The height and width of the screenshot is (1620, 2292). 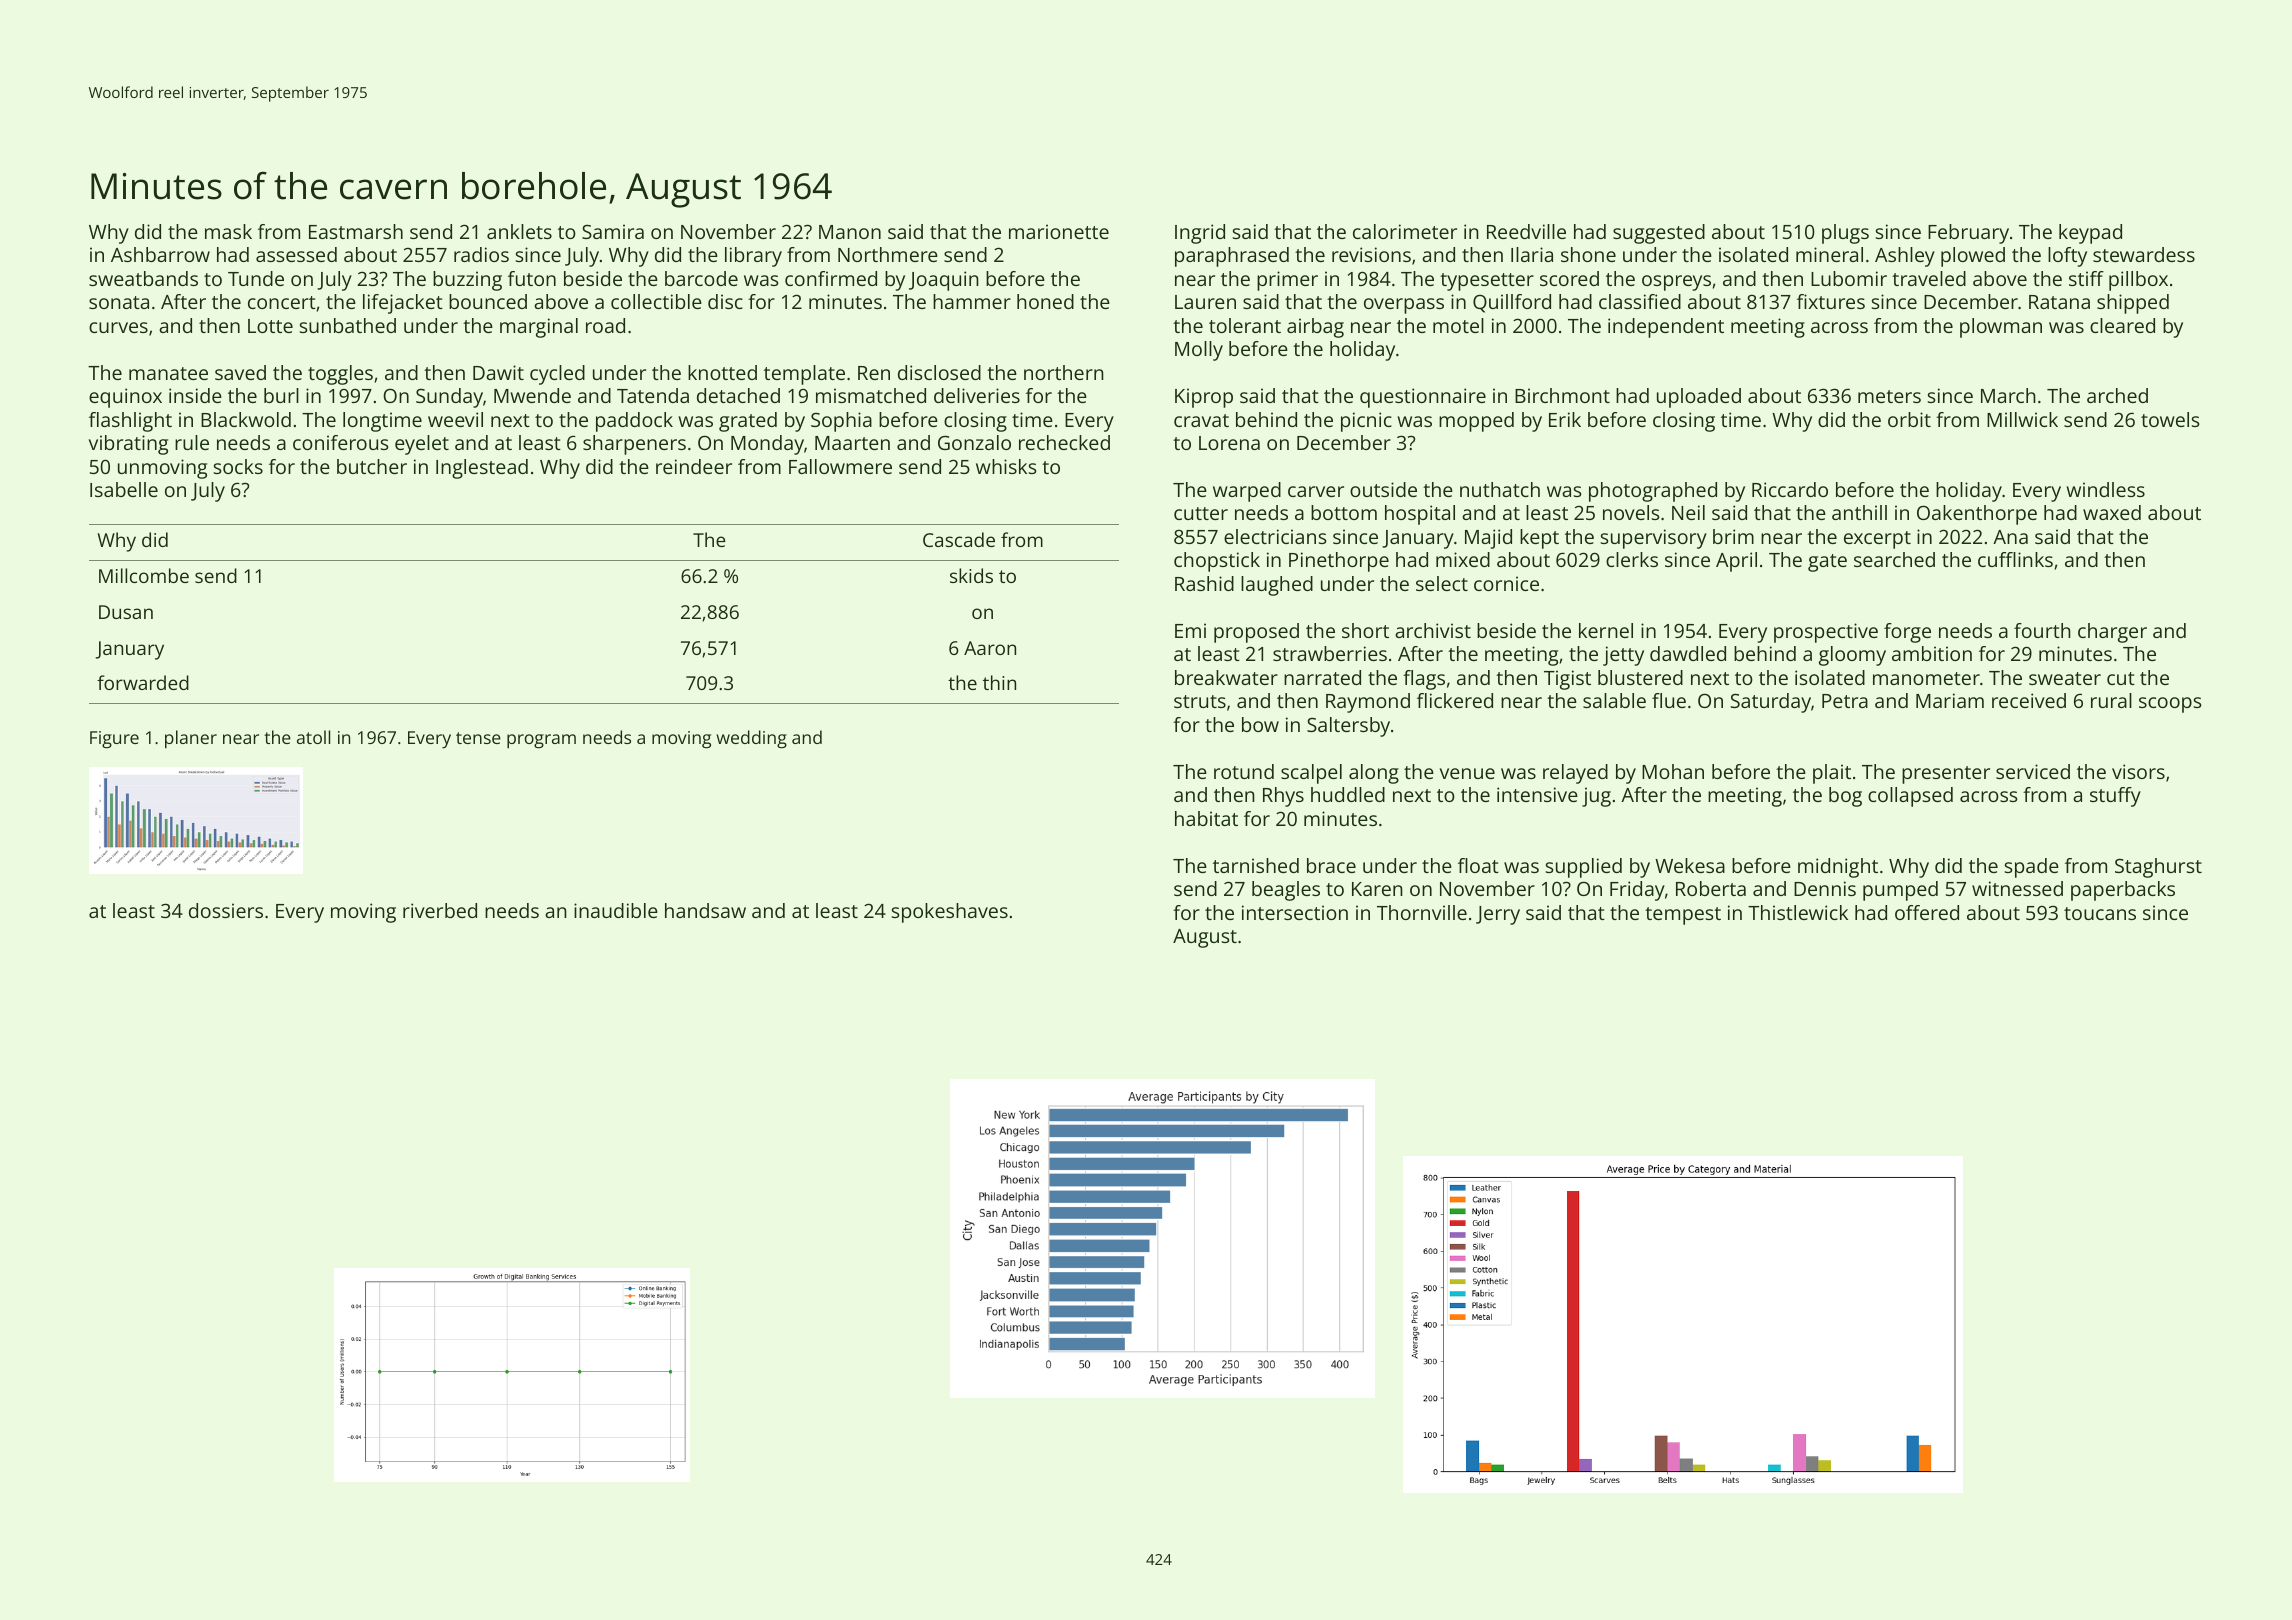 I want to click on Jerry, so click(x=1498, y=915).
